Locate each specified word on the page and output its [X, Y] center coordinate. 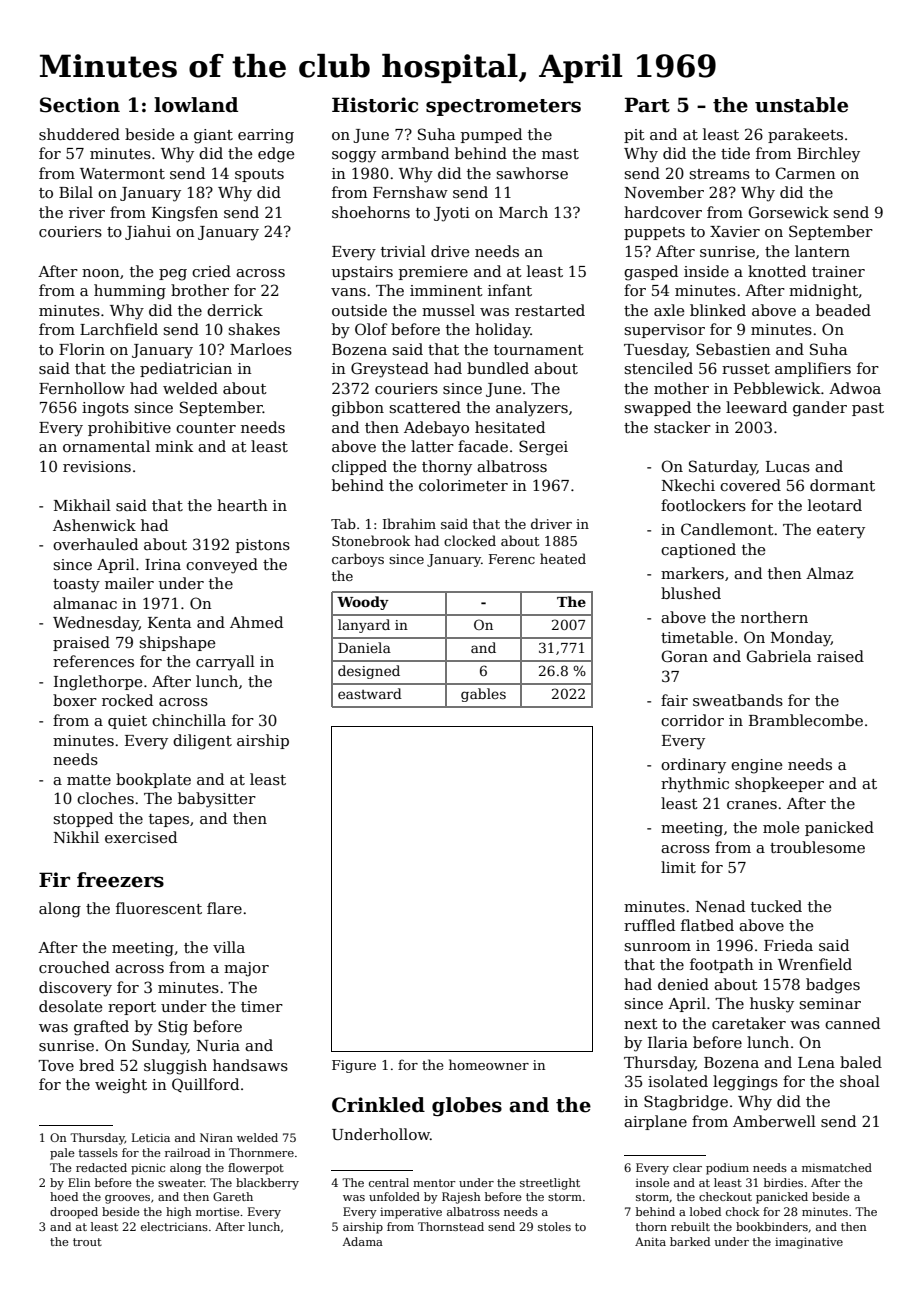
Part [647, 105]
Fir [54, 879]
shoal [860, 1081]
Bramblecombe [806, 720]
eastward [370, 693]
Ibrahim [409, 523]
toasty [76, 586]
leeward [756, 407]
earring [266, 136]
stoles [554, 1226]
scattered [425, 407]
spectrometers [503, 107]
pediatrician [186, 369]
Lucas [788, 466]
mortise [218, 1212]
